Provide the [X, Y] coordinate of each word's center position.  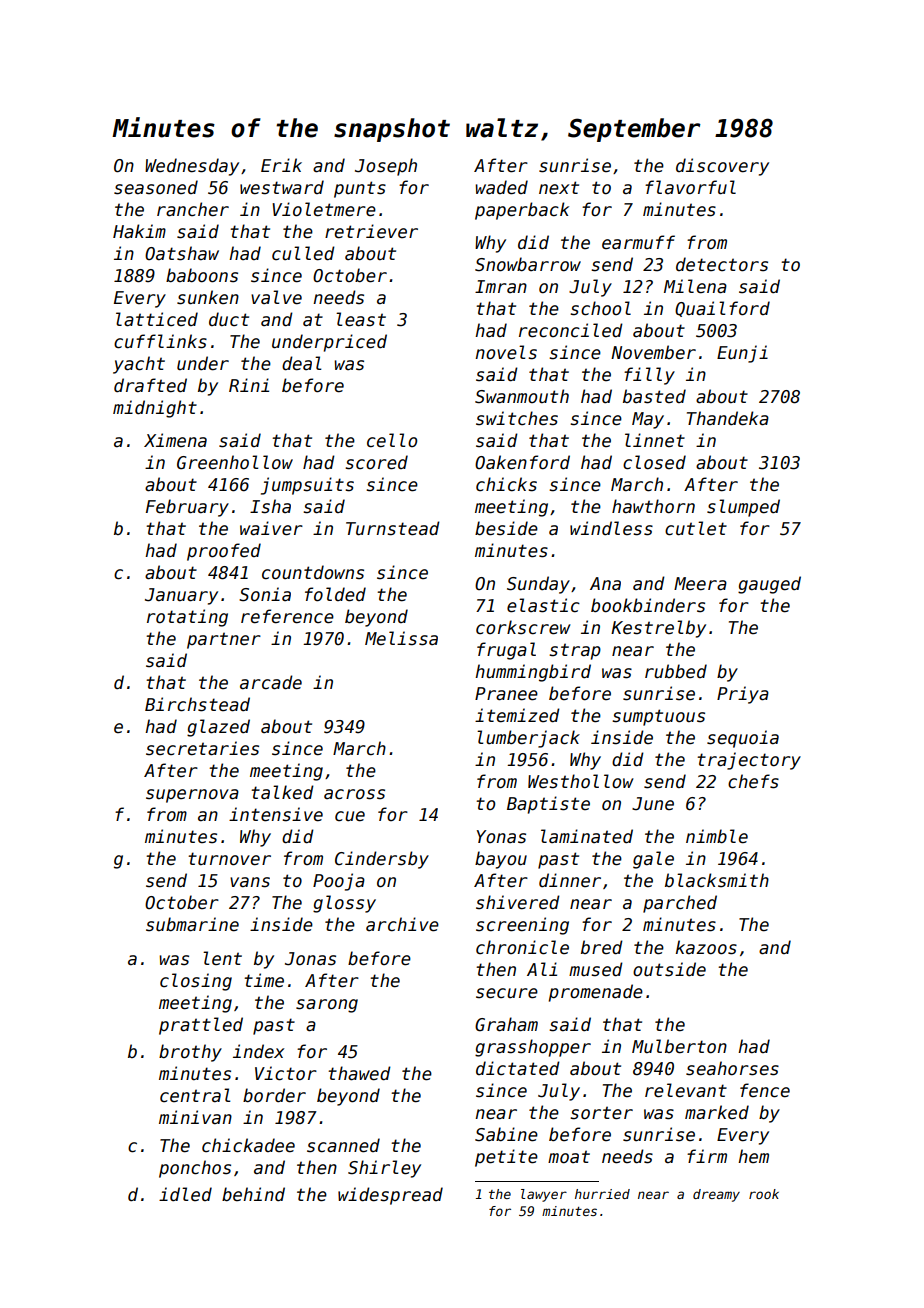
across [354, 794]
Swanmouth [522, 396]
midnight [155, 409]
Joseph [386, 167]
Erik [281, 165]
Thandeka [728, 418]
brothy [190, 1053]
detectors [722, 264]
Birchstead [197, 704]
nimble [717, 836]
